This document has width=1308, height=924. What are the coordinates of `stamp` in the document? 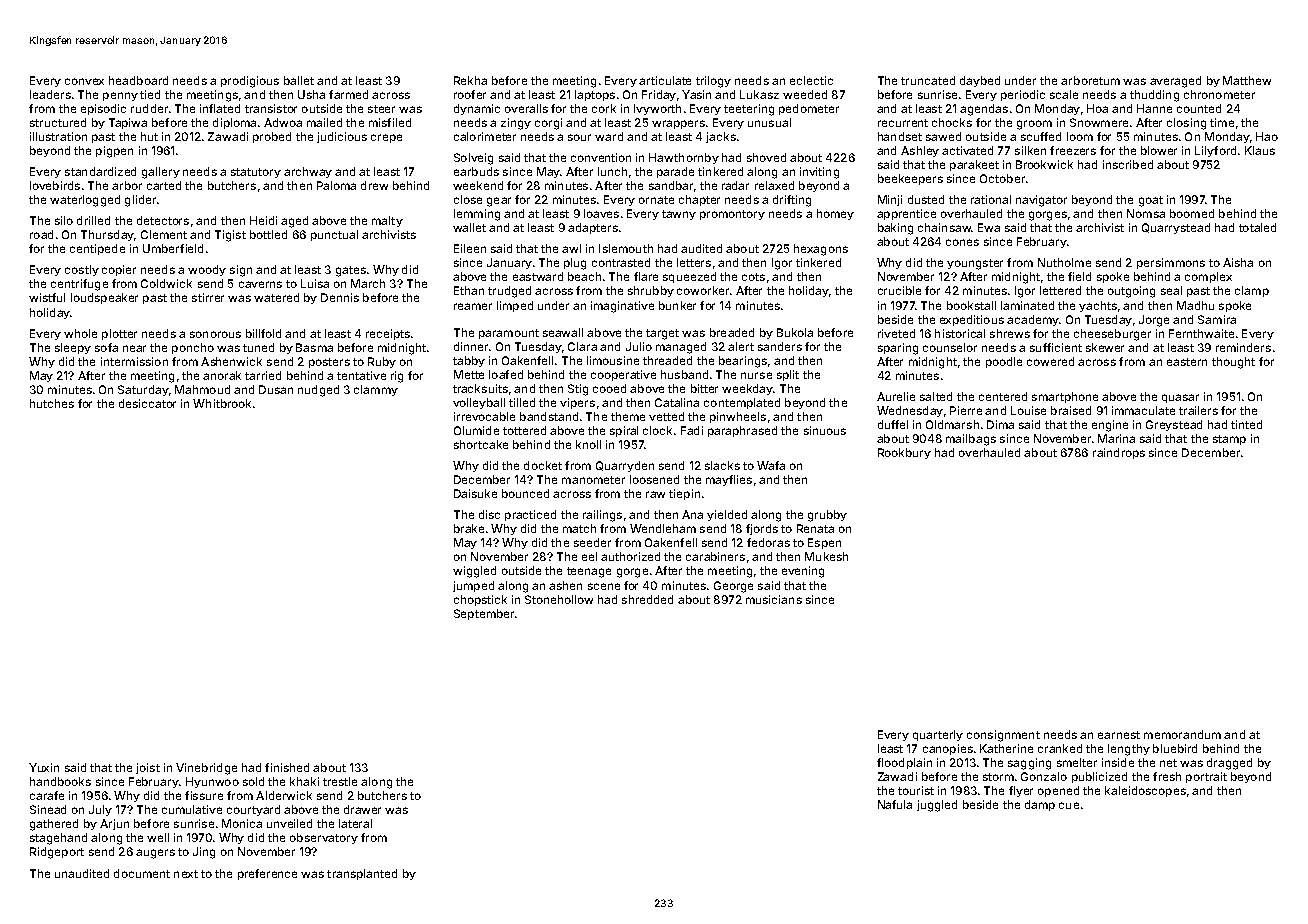 It's located at (1229, 440).
